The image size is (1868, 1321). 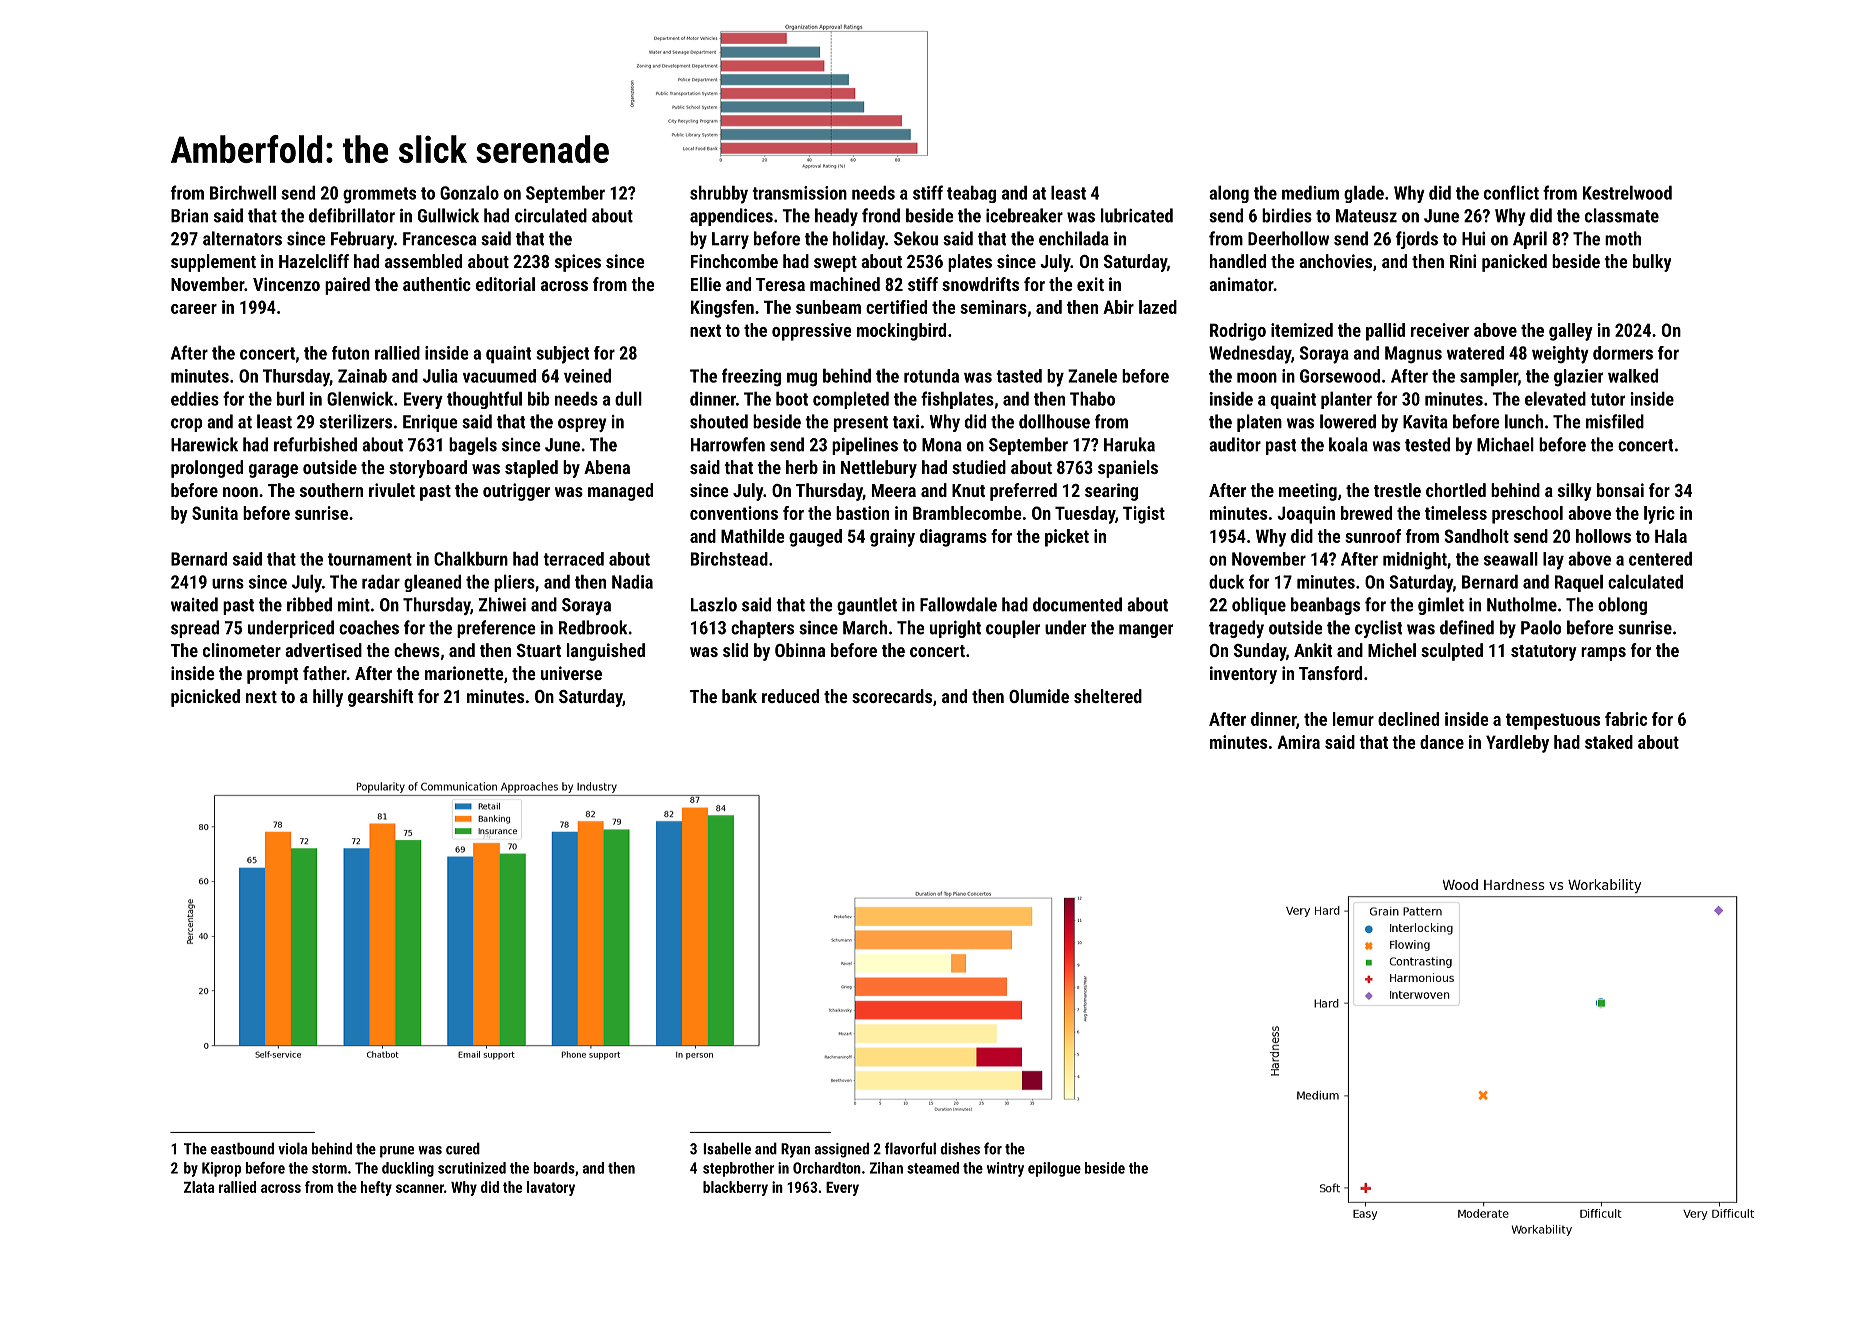 What do you see at coordinates (380, 698) in the document?
I see `gearshift` at bounding box center [380, 698].
